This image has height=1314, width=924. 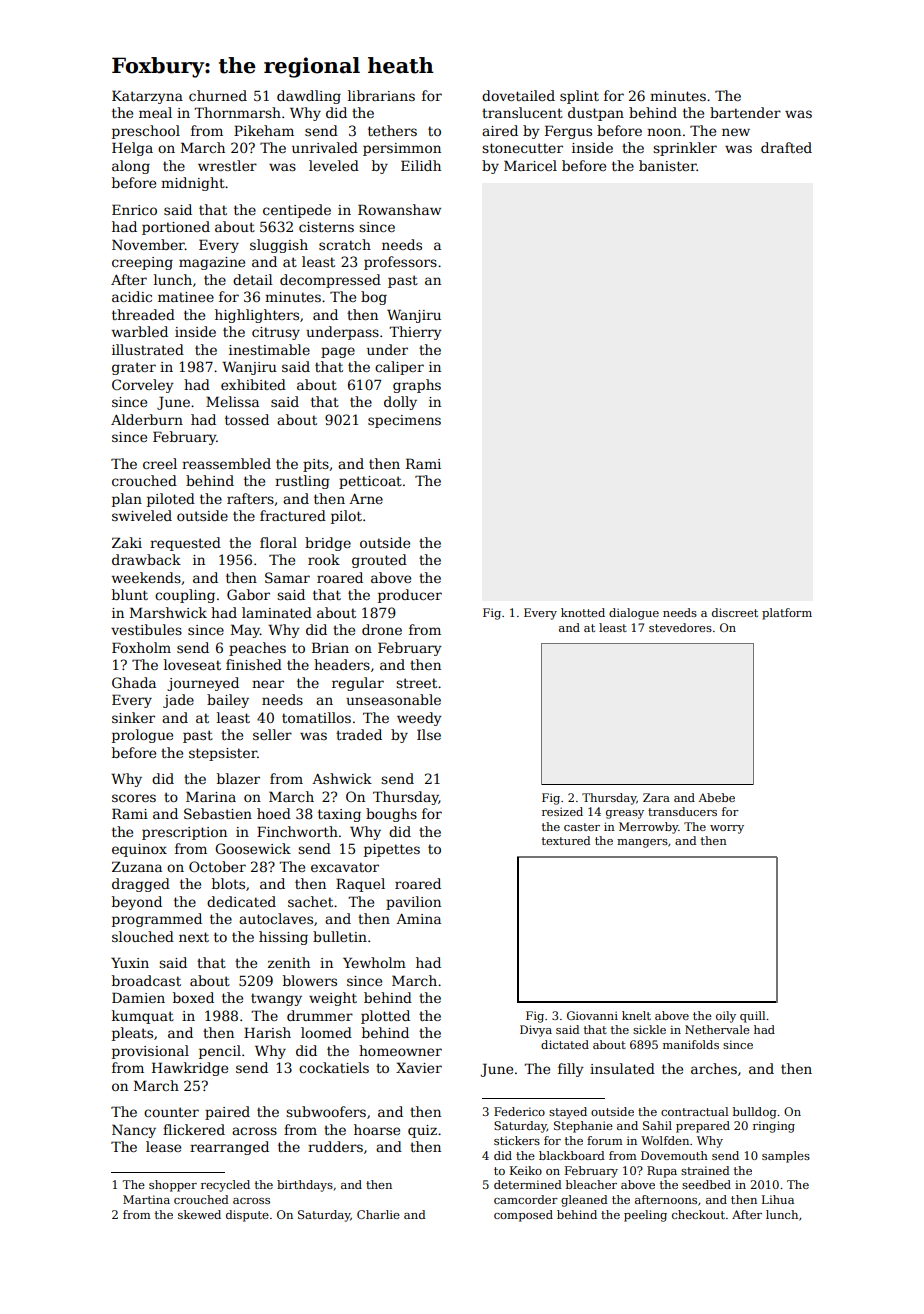 I want to click on Eilidh, so click(x=421, y=165).
